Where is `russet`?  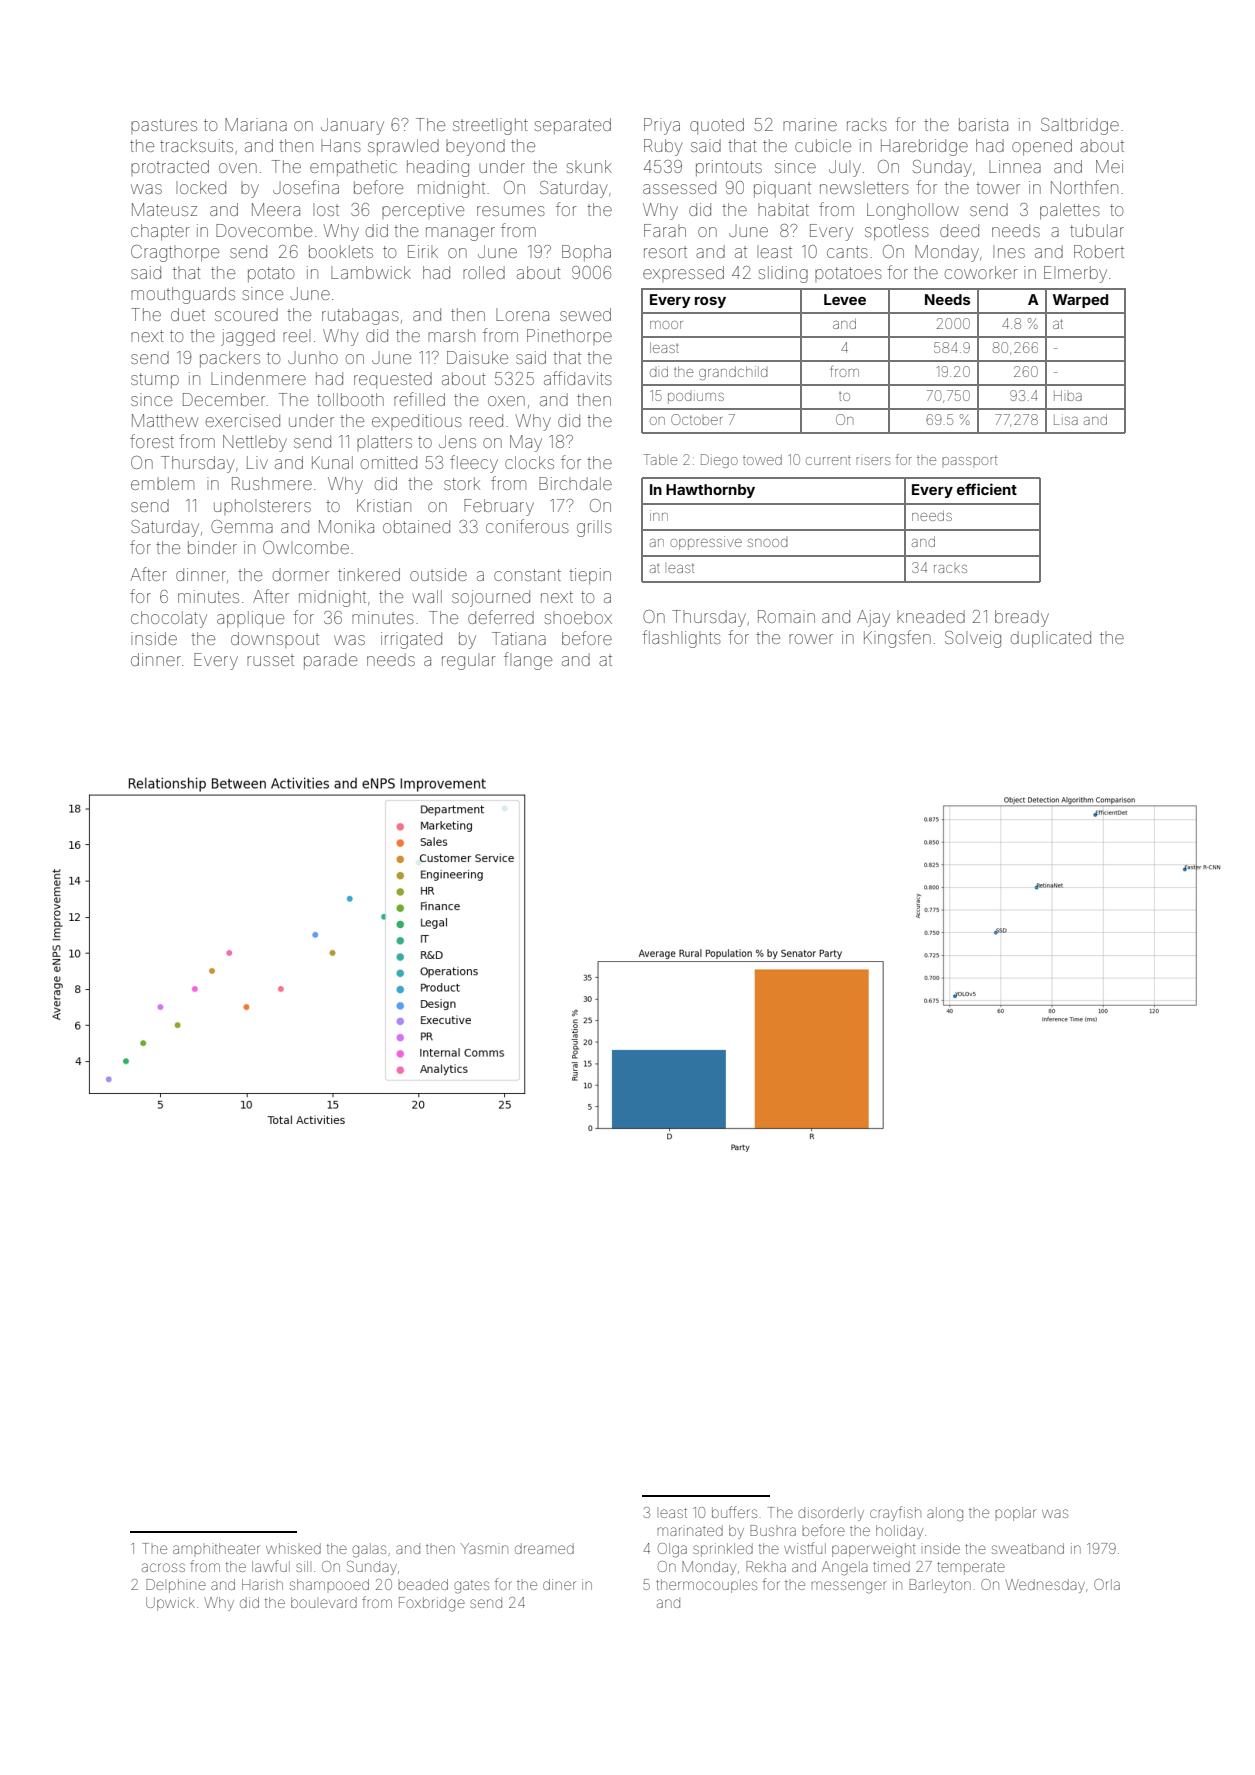 russet is located at coordinates (270, 660).
